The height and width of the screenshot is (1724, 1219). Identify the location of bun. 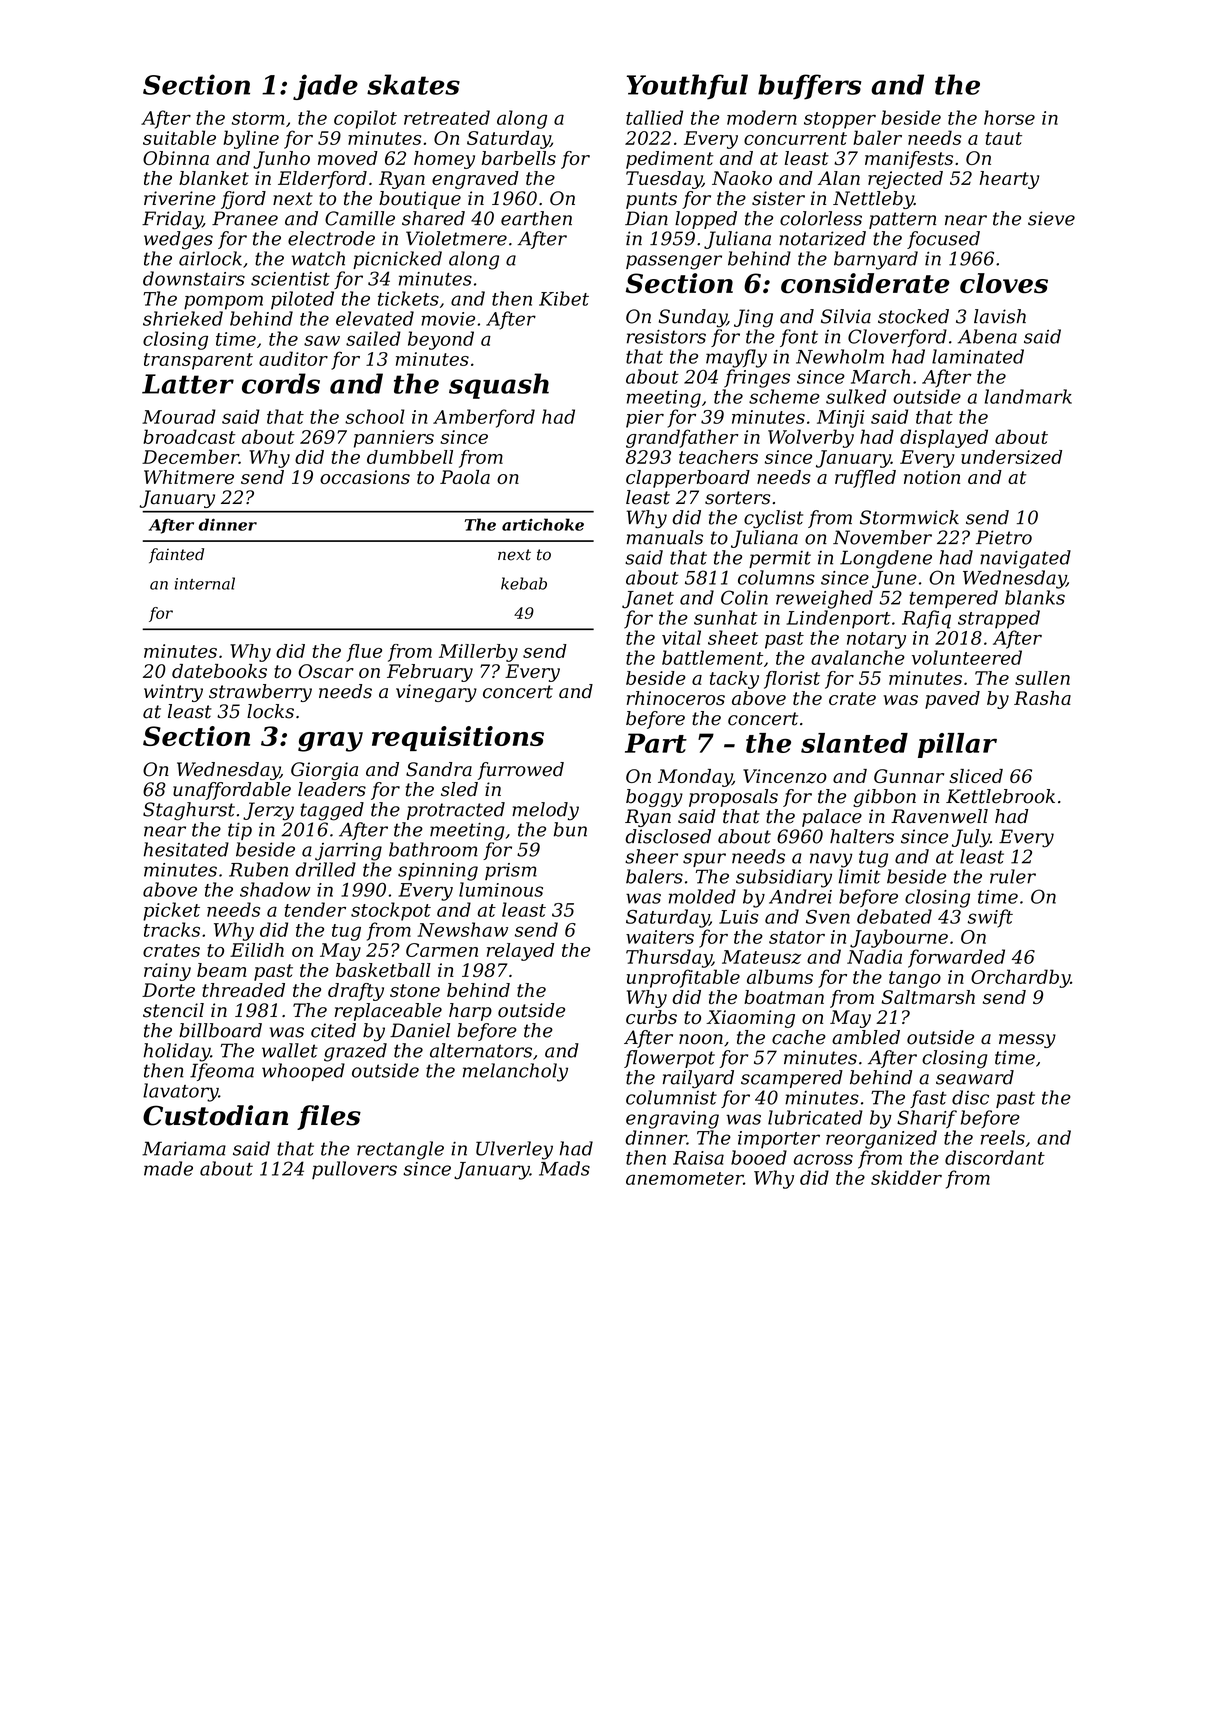
(570, 829).
